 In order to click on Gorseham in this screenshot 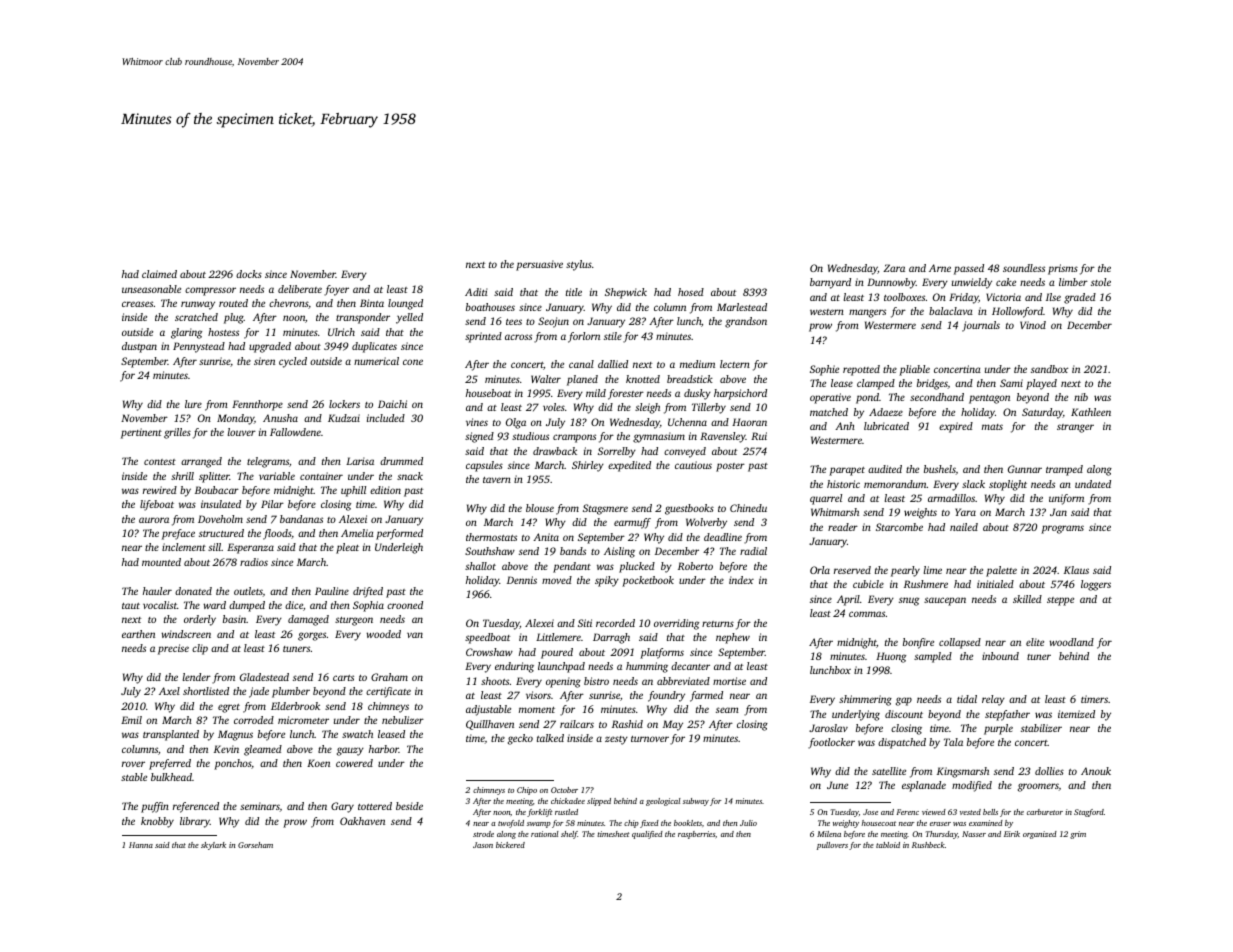, I will do `click(255, 845)`.
